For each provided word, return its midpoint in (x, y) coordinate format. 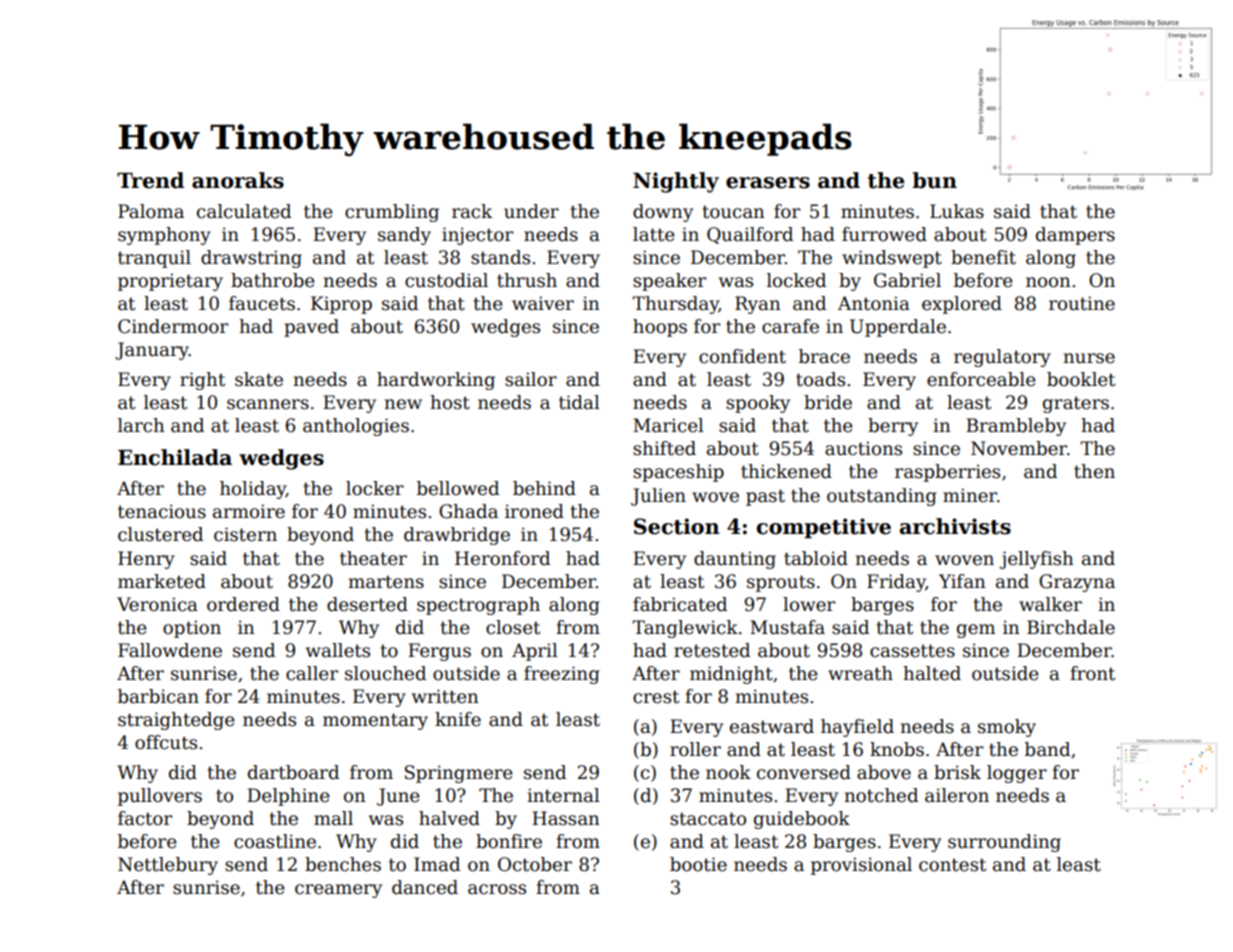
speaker (669, 282)
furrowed (884, 234)
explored (962, 305)
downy (663, 213)
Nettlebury (168, 866)
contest (952, 865)
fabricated (680, 604)
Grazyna (1077, 583)
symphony (164, 236)
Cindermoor (173, 326)
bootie (698, 864)
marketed (162, 581)
